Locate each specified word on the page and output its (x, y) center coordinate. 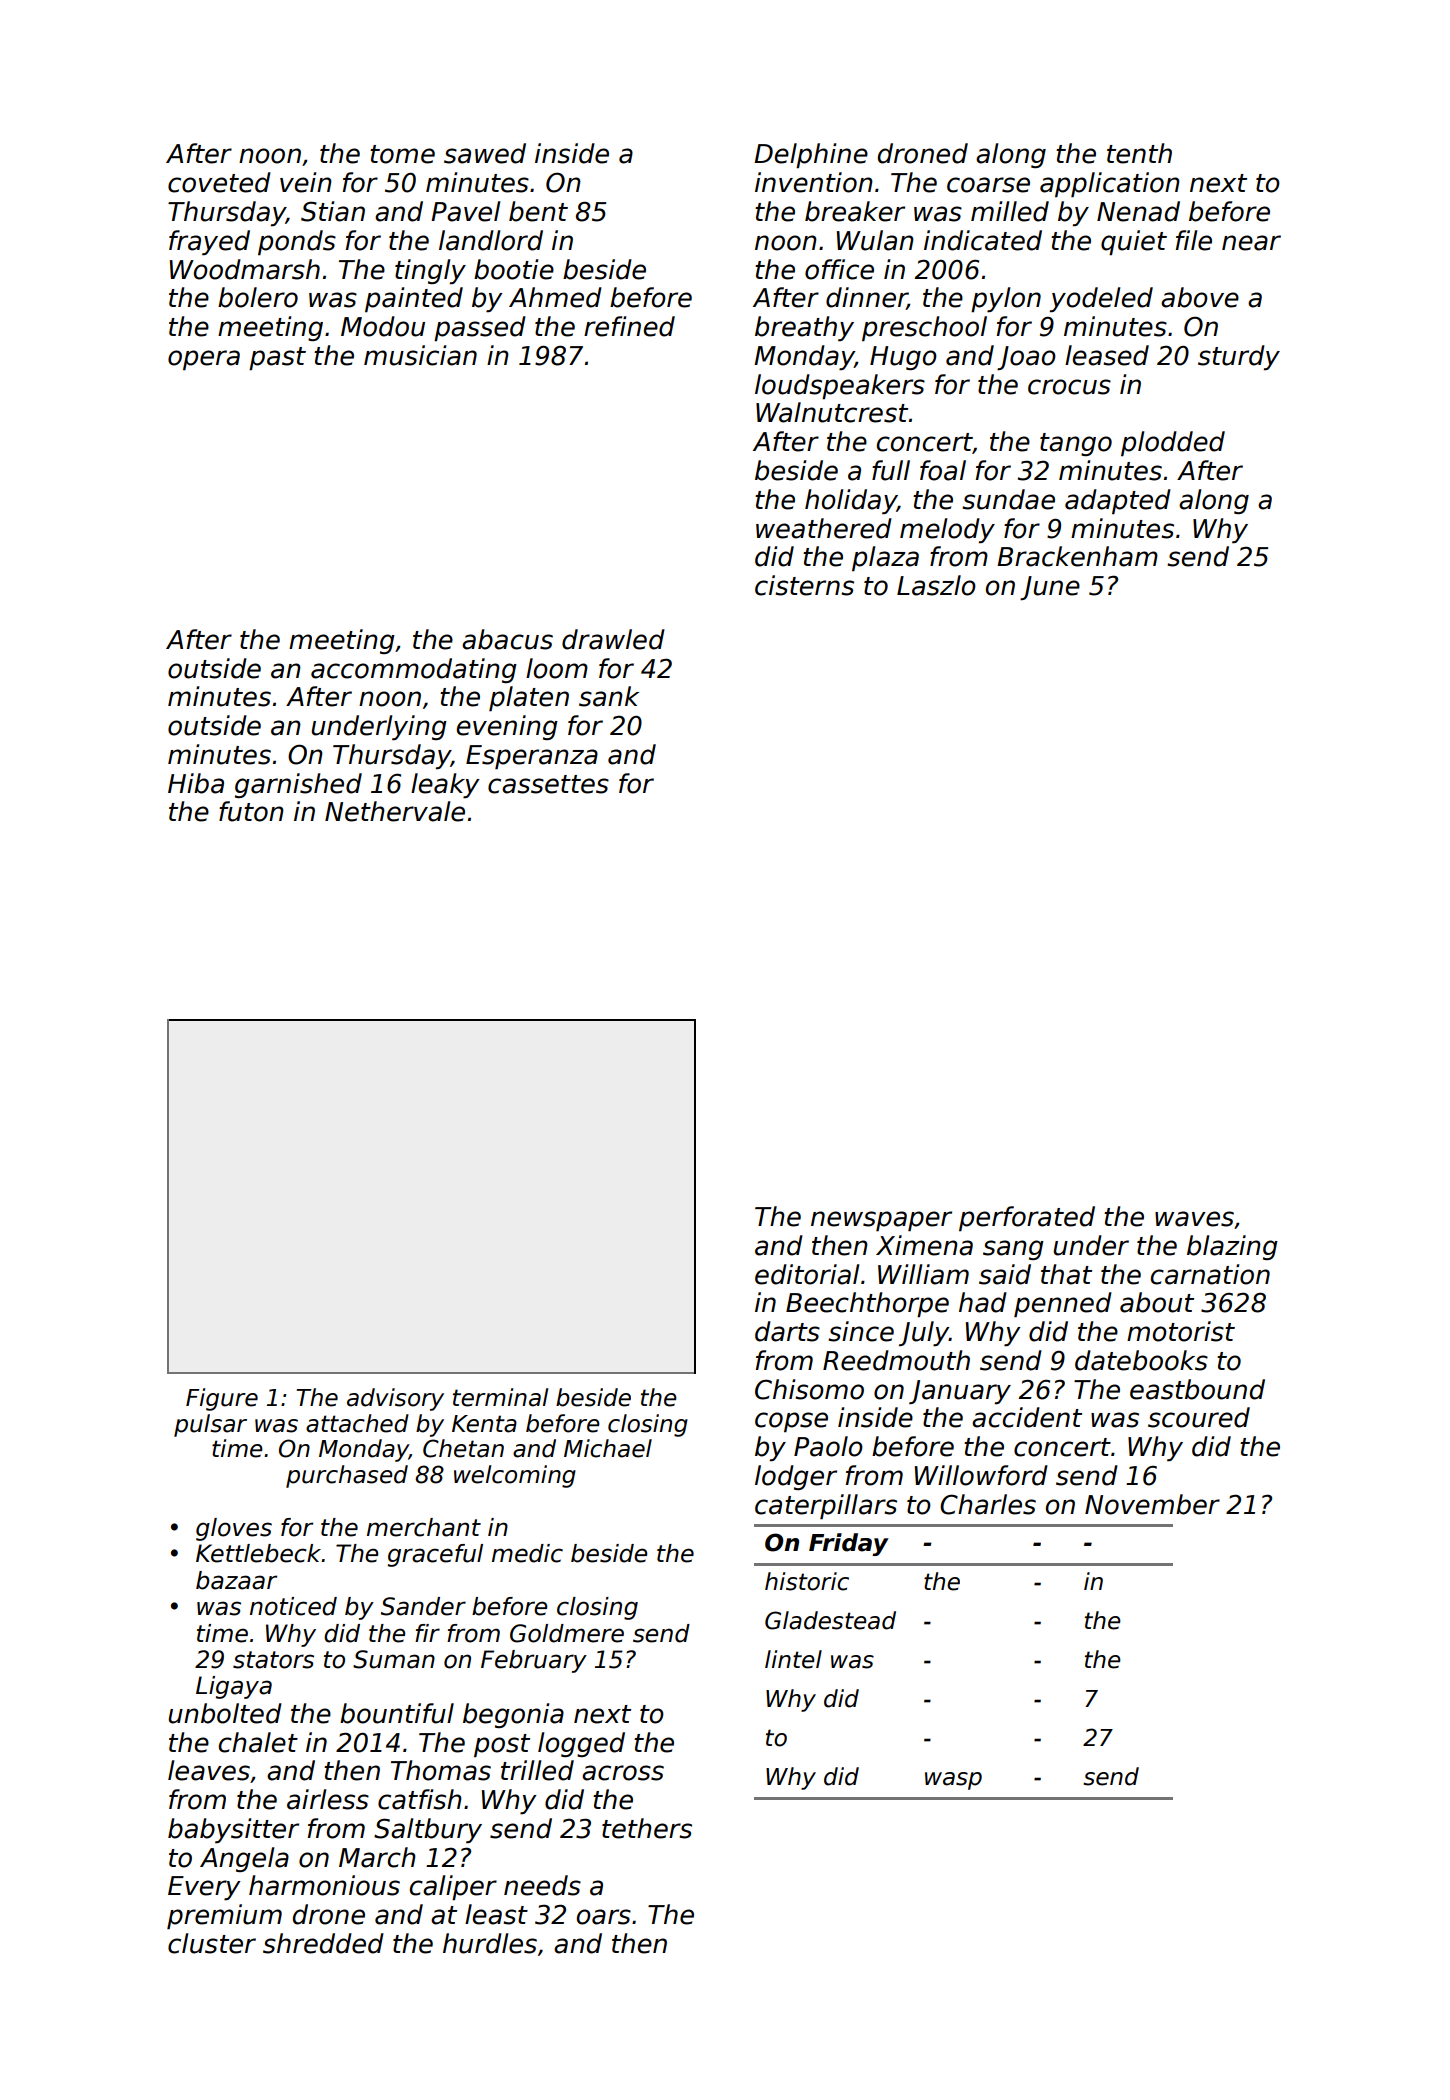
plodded (1173, 443)
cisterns (804, 585)
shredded (323, 1943)
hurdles (490, 1943)
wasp (953, 1781)
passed (480, 328)
